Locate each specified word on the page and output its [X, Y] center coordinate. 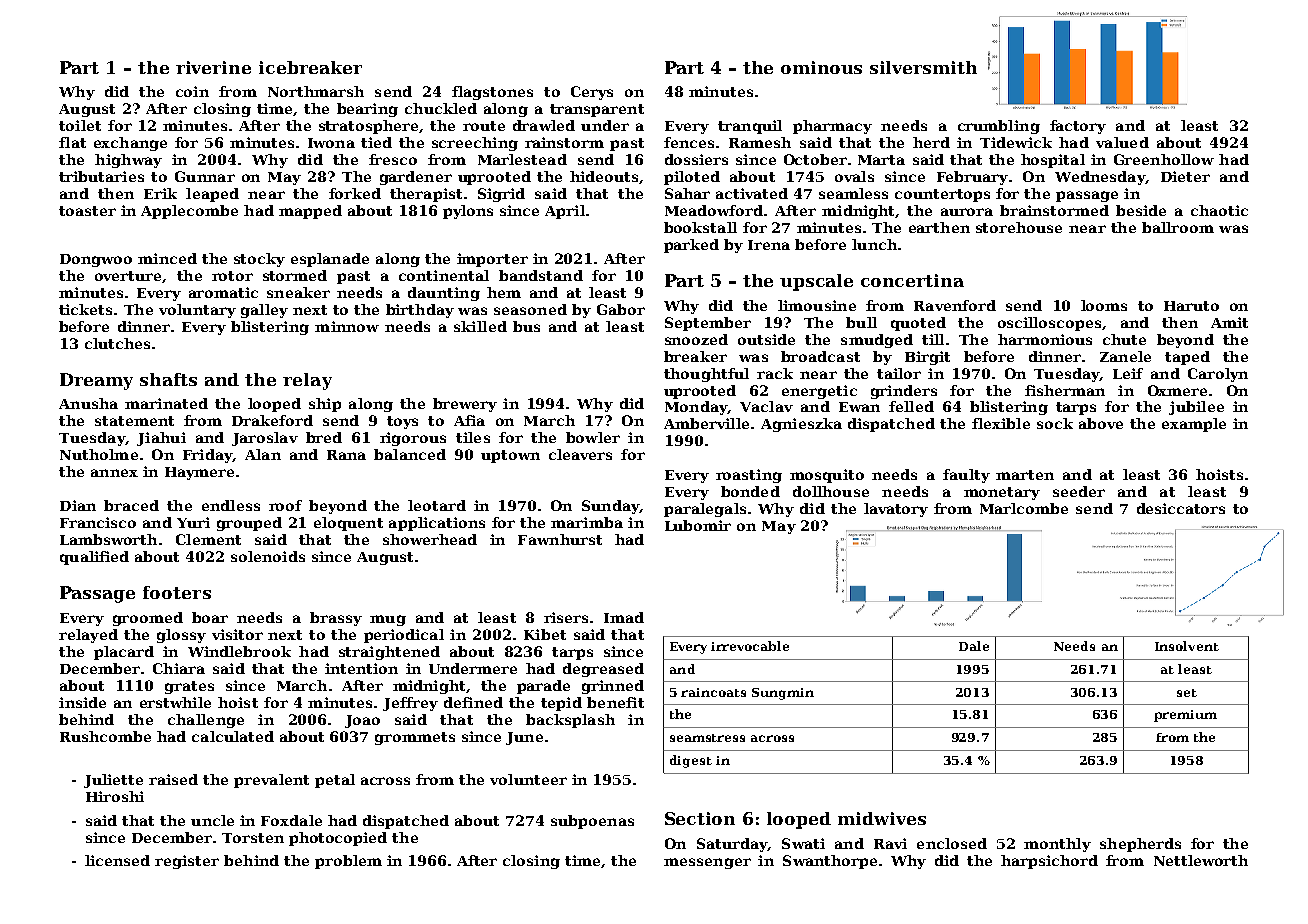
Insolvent [1187, 646]
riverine [213, 67]
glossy [181, 636]
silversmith [923, 67]
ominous [821, 67]
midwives [882, 818]
